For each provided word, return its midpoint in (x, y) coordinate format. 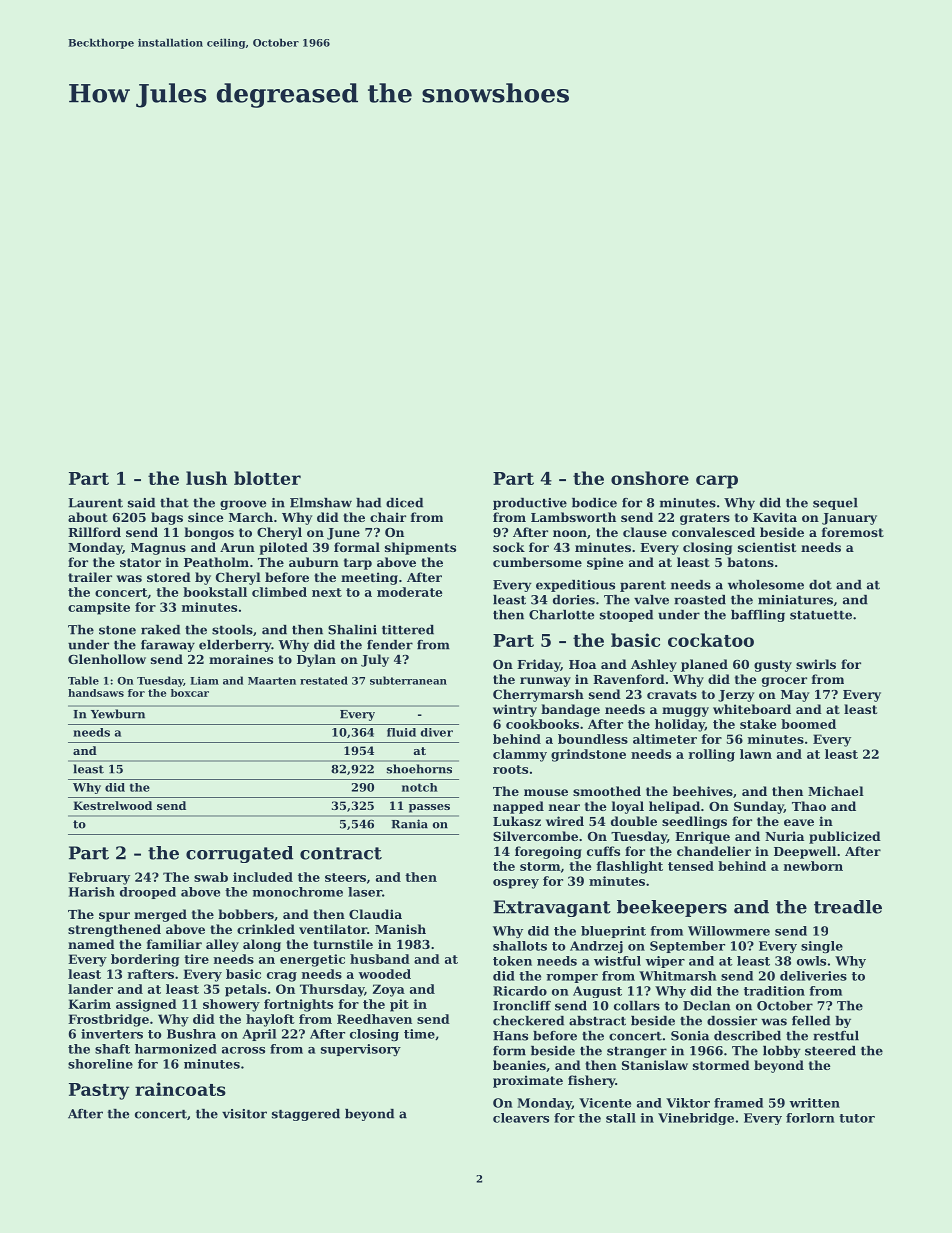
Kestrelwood (112, 805)
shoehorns (419, 769)
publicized (845, 837)
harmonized (176, 1049)
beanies (519, 1065)
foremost (853, 532)
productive (530, 504)
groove (243, 505)
